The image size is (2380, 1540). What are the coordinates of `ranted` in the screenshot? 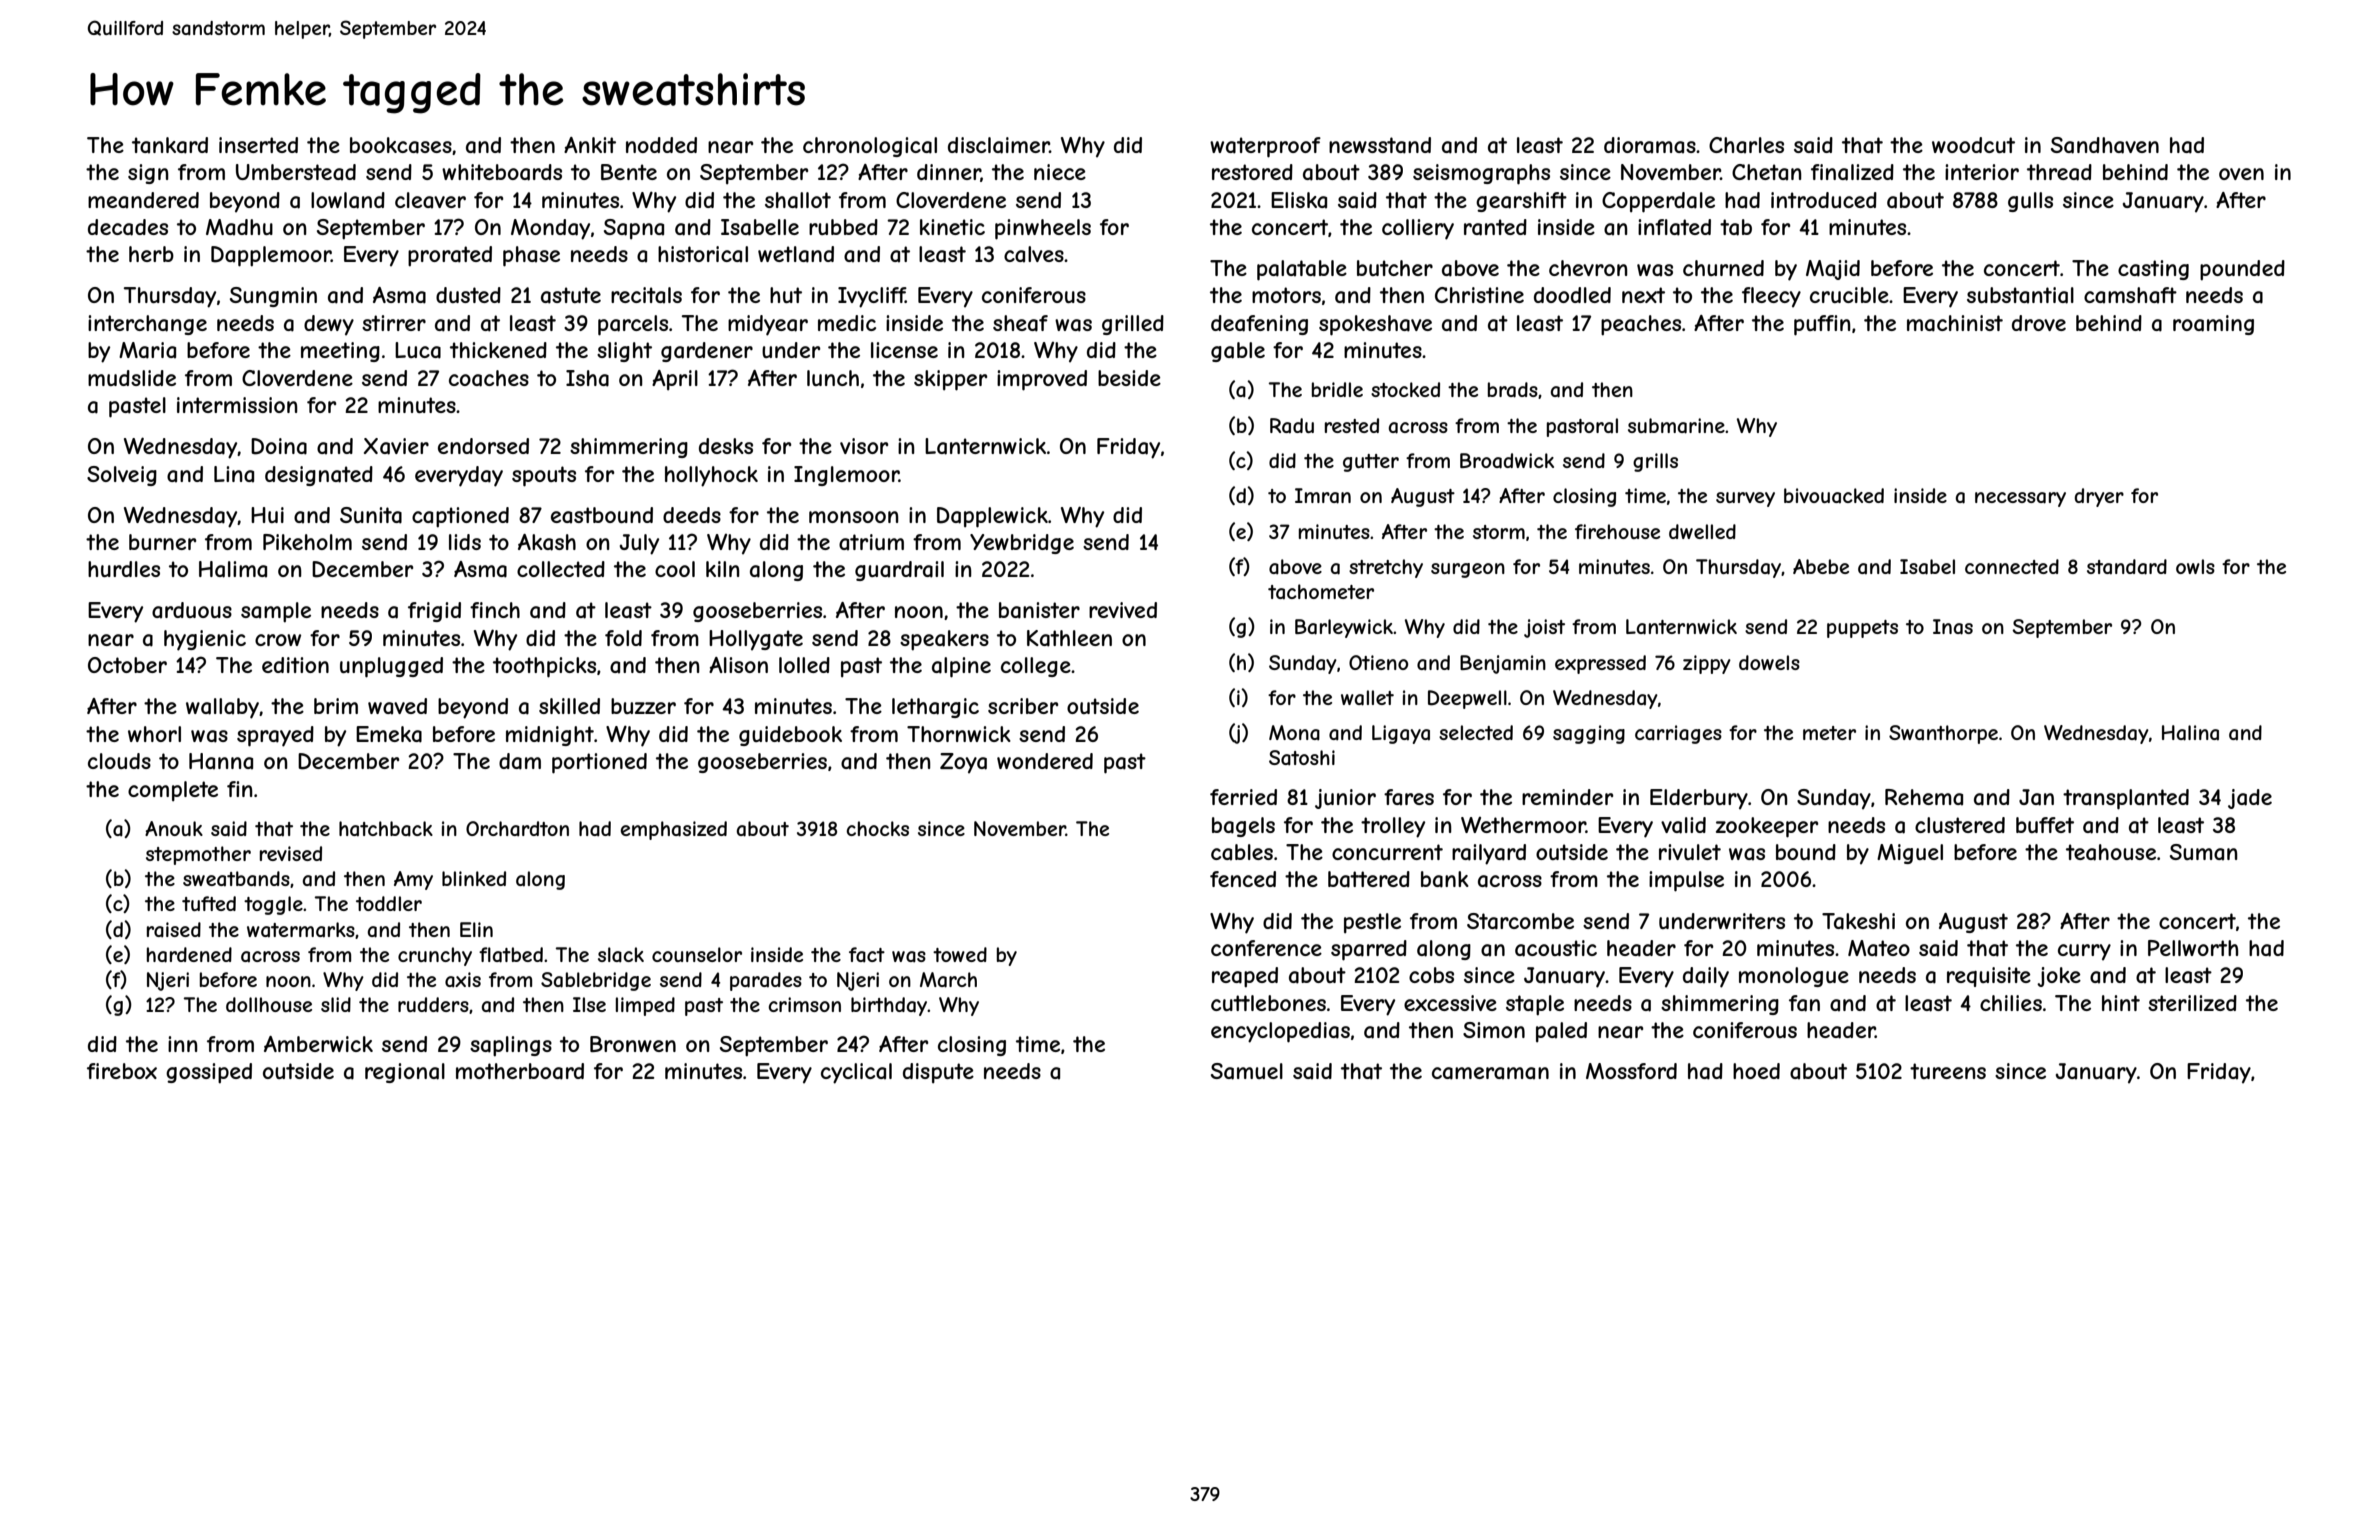 It's located at (1495, 227).
